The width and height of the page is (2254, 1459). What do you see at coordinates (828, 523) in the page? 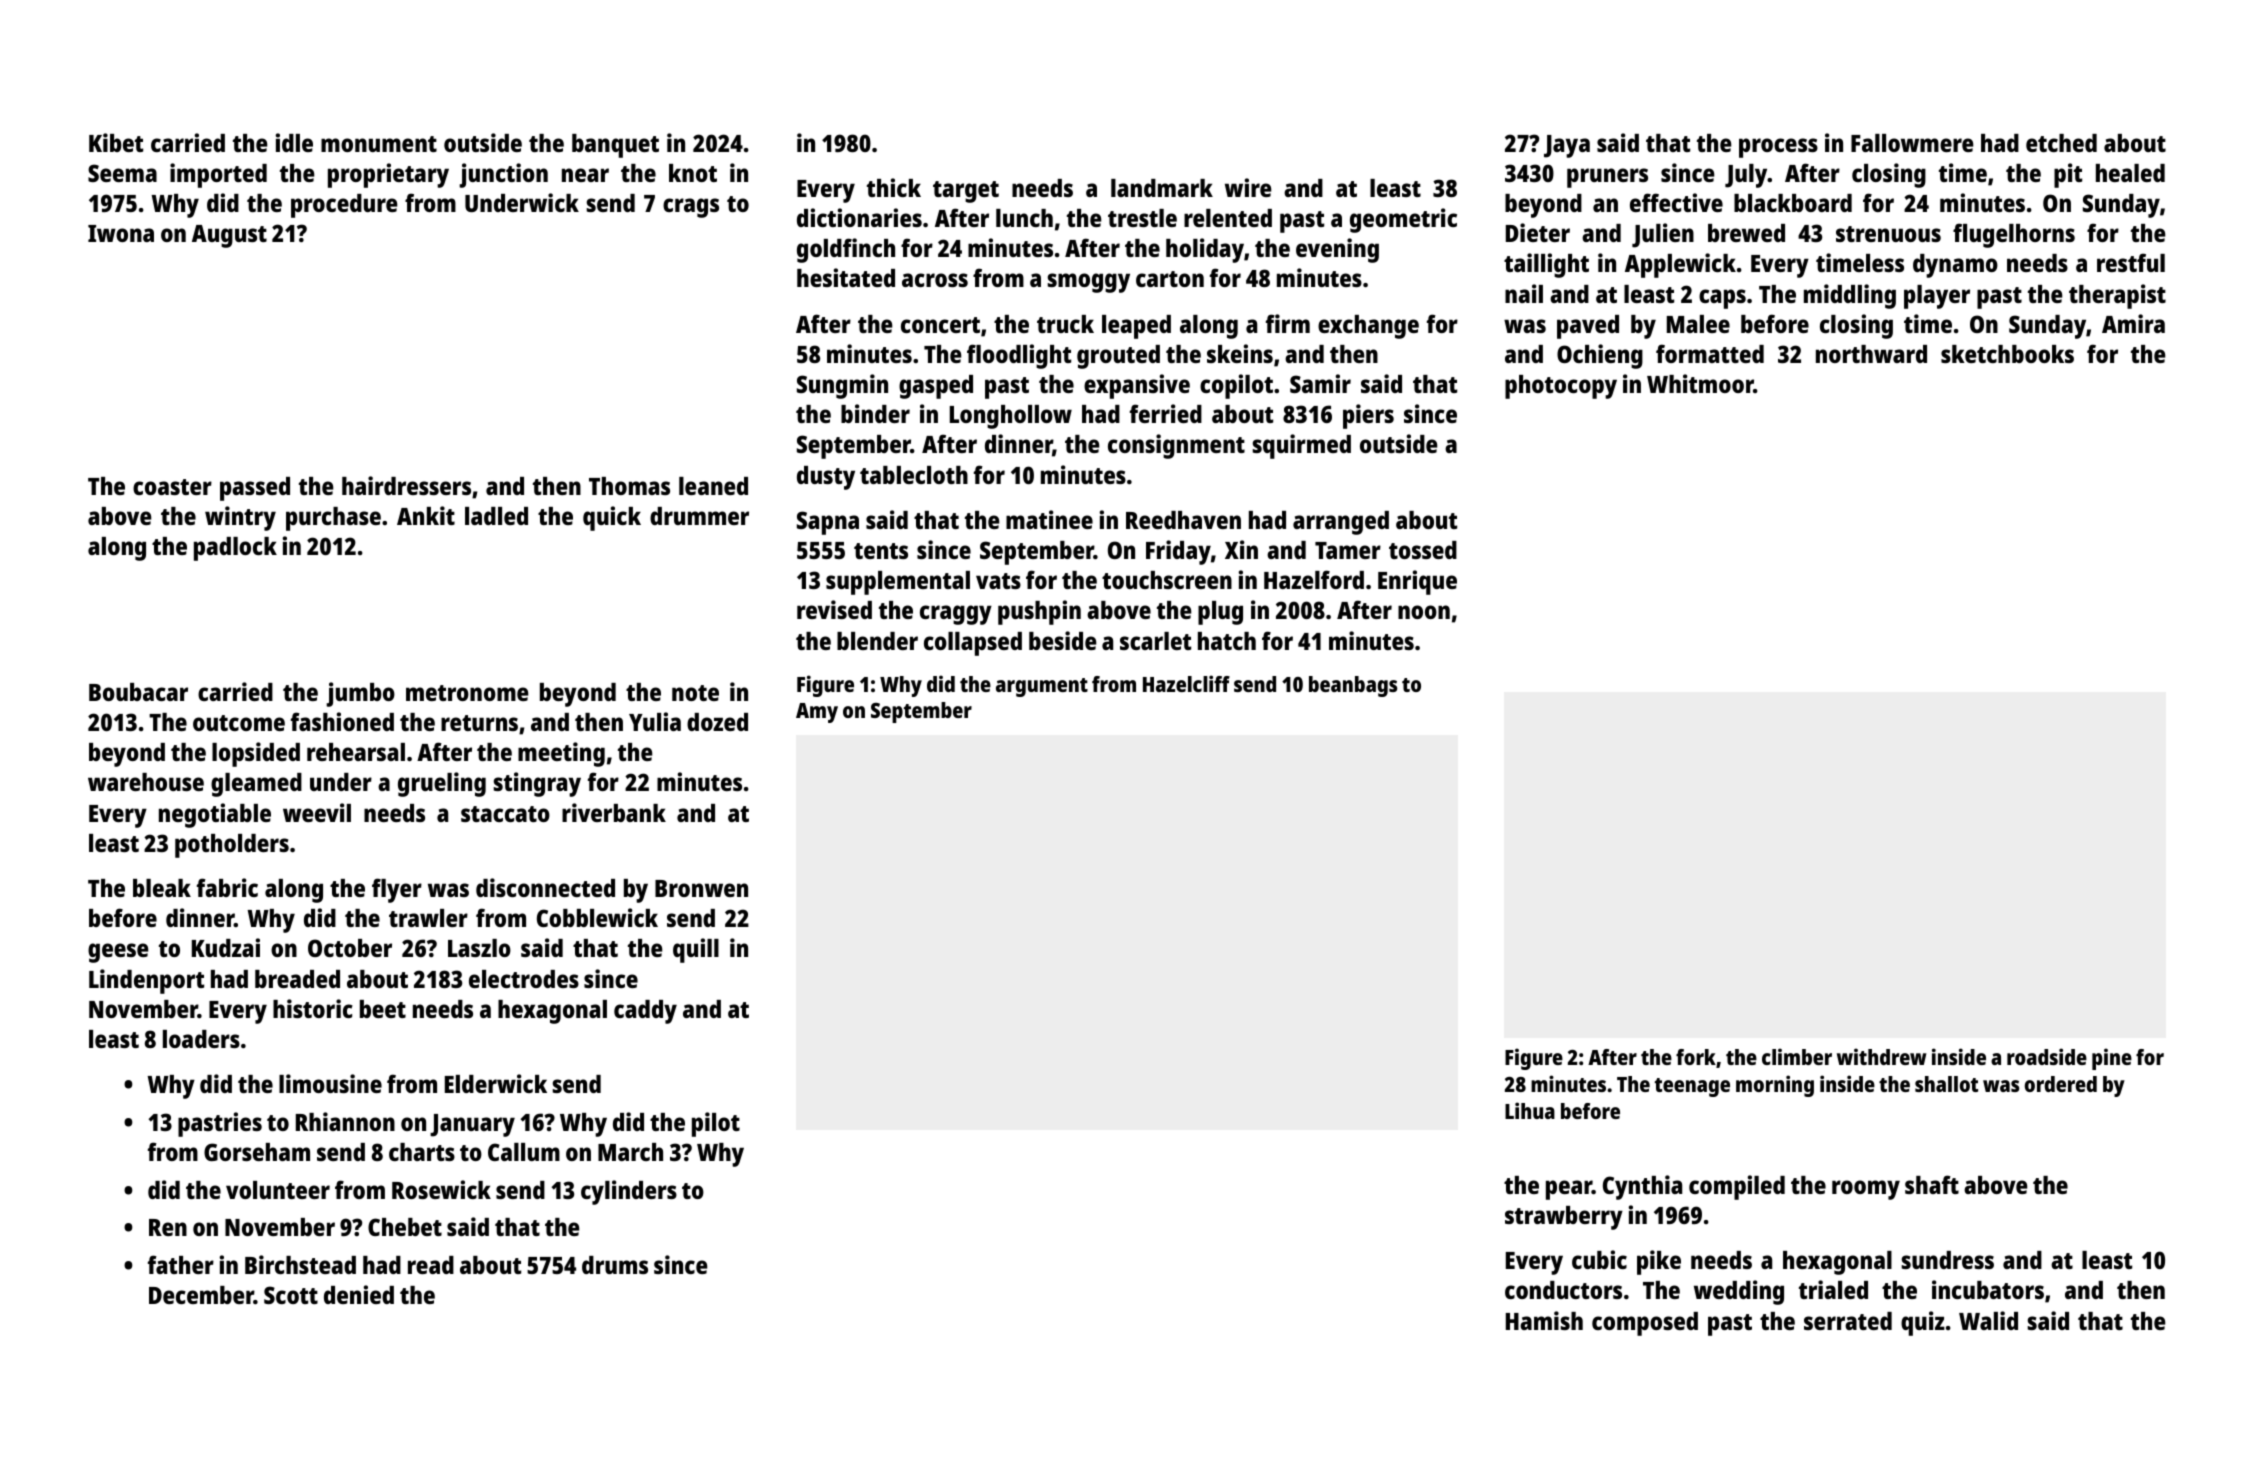
I see `Sapna` at bounding box center [828, 523].
